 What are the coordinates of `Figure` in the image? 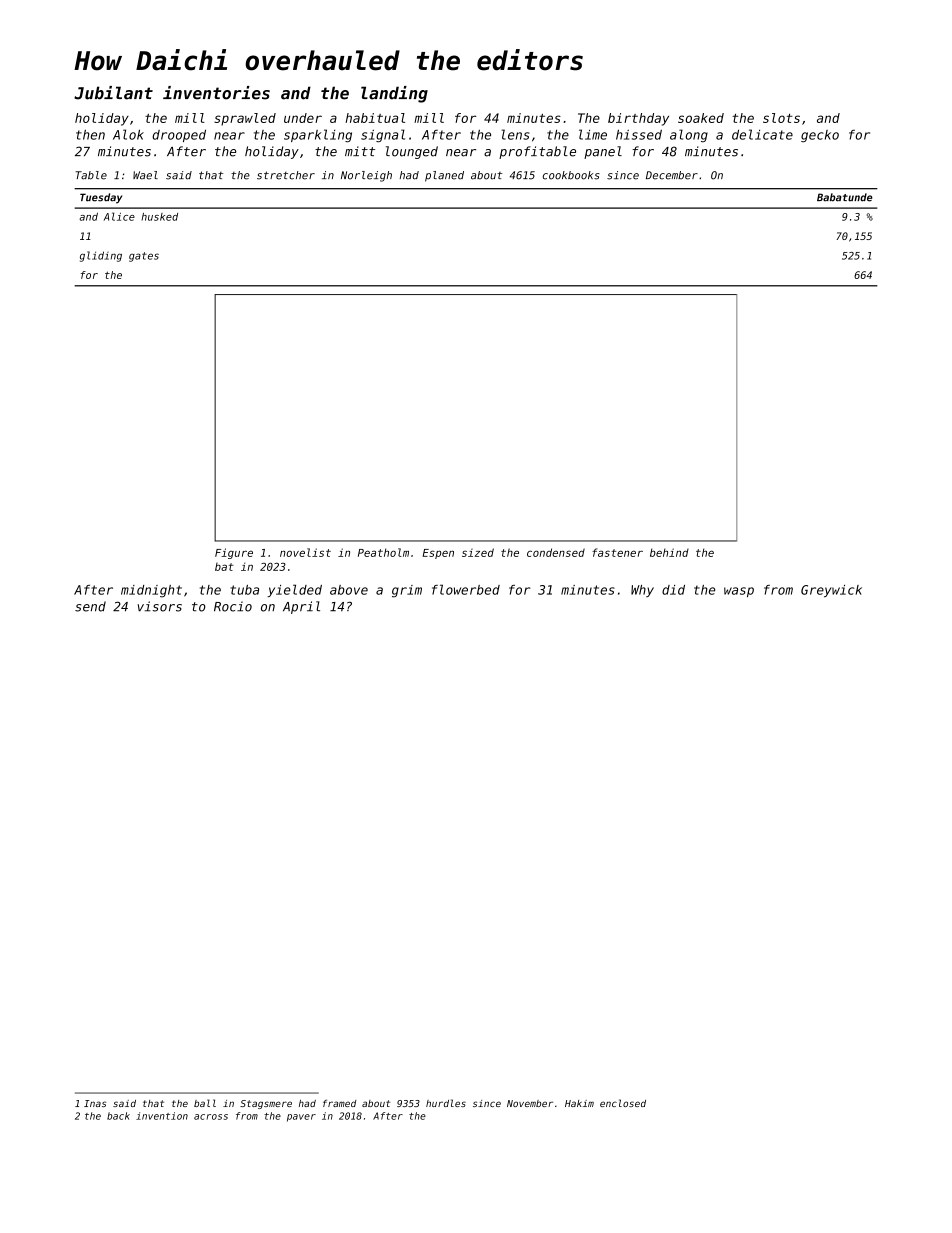 It's located at (234, 553).
